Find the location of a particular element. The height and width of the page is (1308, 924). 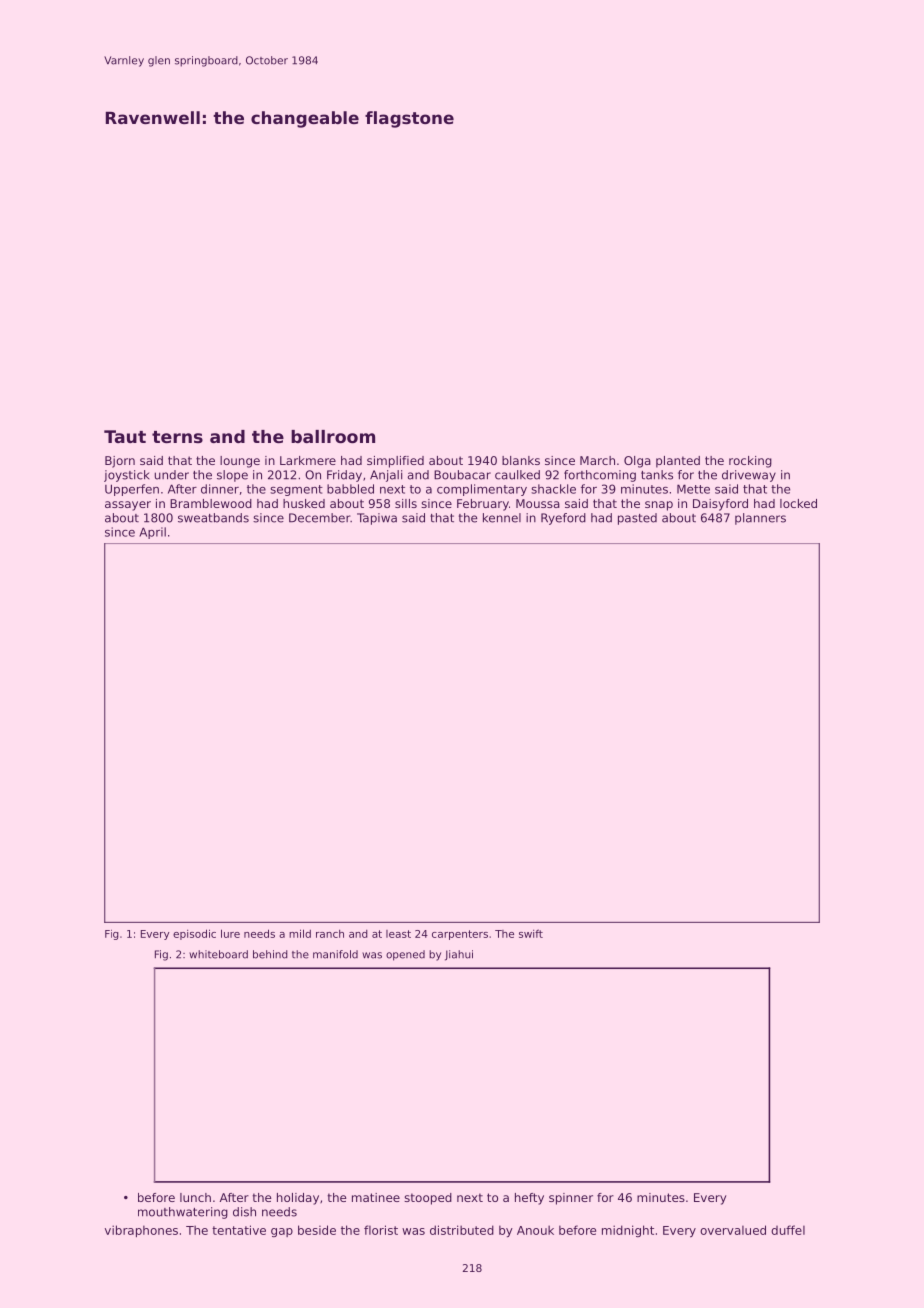

pasted is located at coordinates (637, 519).
